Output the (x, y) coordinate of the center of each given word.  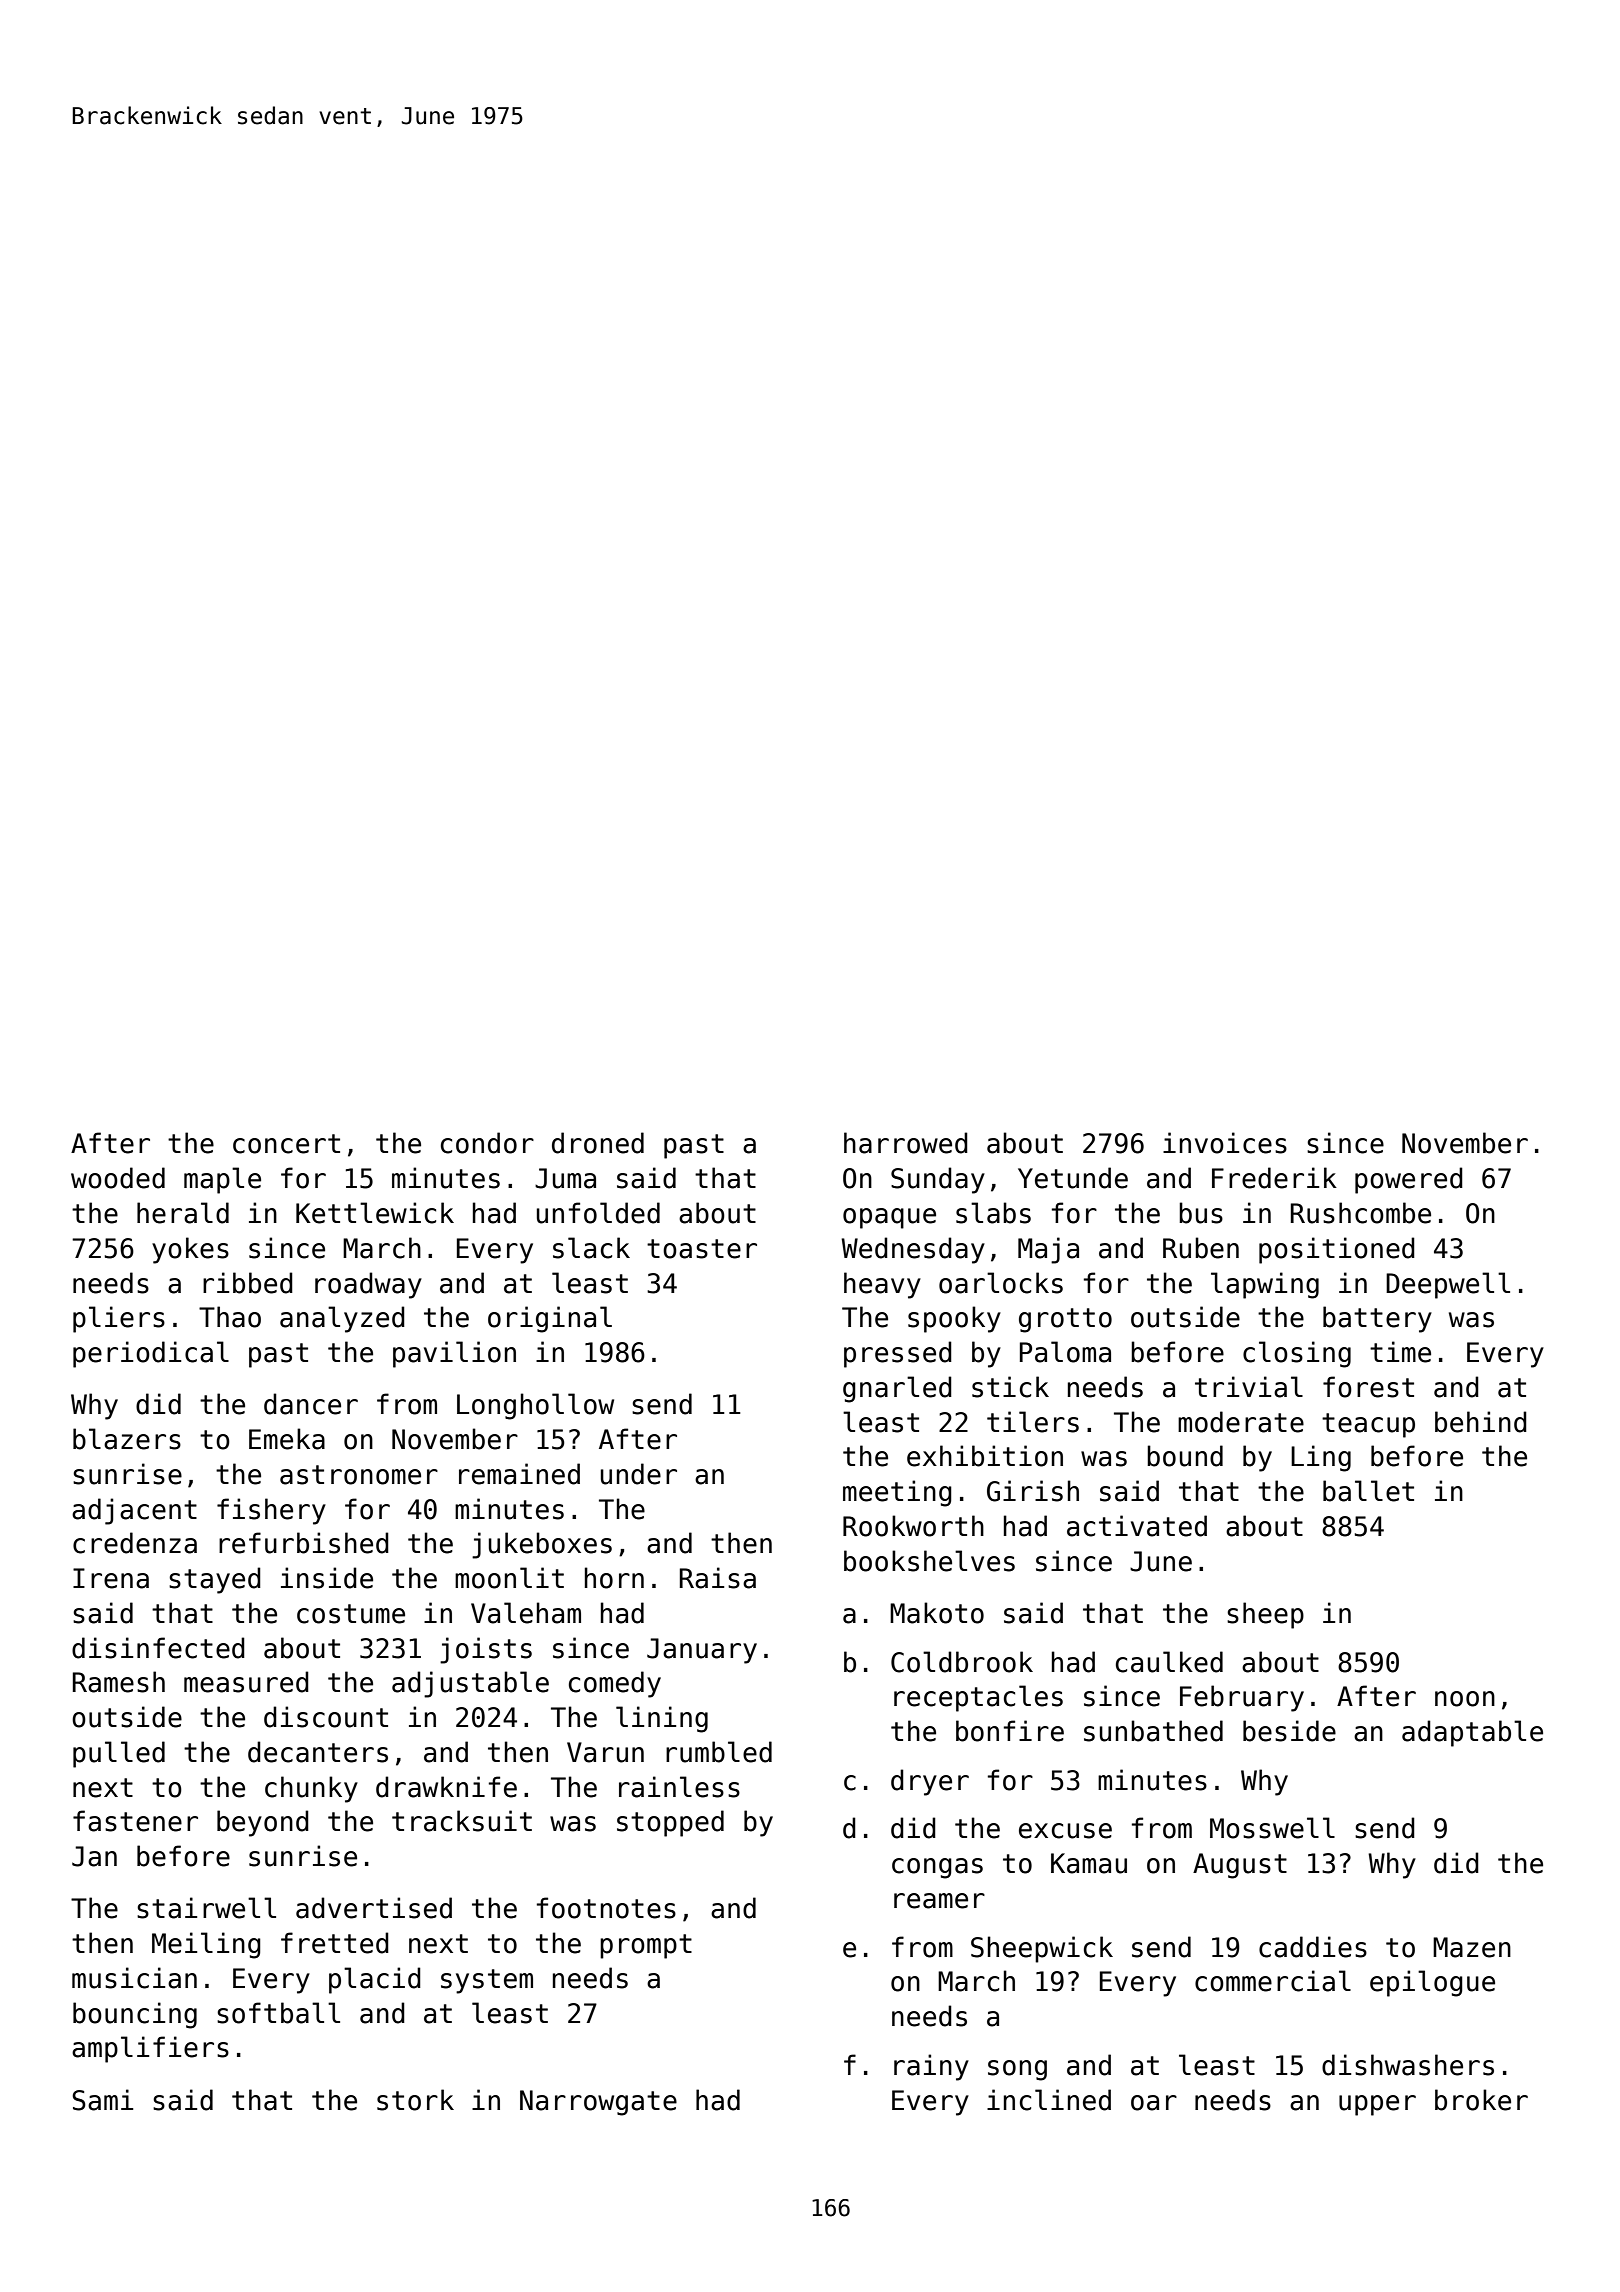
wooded (118, 1178)
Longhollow (535, 1406)
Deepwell (1448, 1285)
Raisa (718, 1578)
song (1017, 2070)
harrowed (906, 1143)
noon (1465, 1699)
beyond (263, 1823)
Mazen (1472, 1947)
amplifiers (150, 2049)
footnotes (606, 1908)
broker (1481, 2100)
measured (246, 1682)
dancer (311, 1404)
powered (1409, 1180)
